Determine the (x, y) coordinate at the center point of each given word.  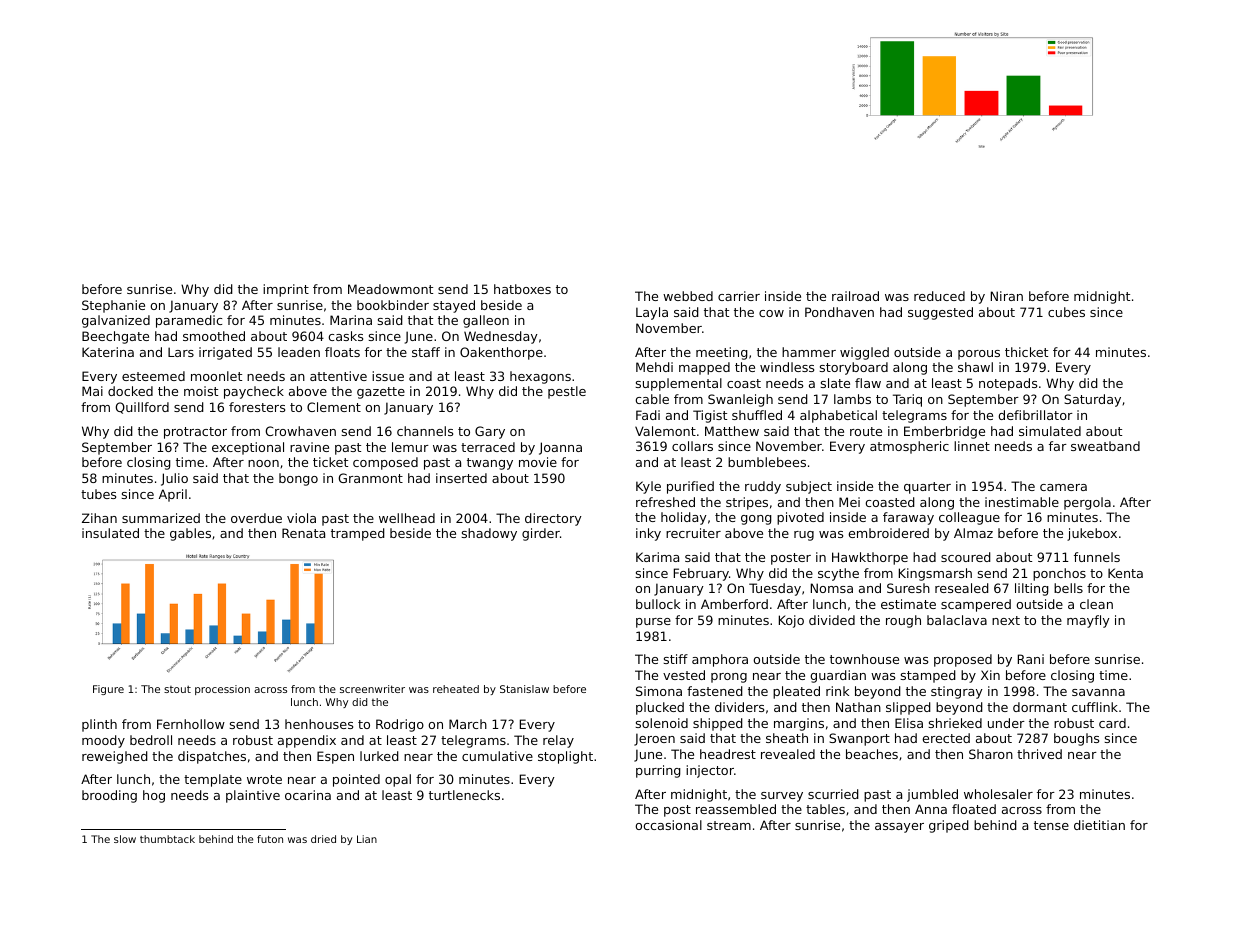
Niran (1007, 296)
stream (729, 825)
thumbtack (167, 839)
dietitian (1099, 825)
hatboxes (522, 289)
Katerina (108, 352)
